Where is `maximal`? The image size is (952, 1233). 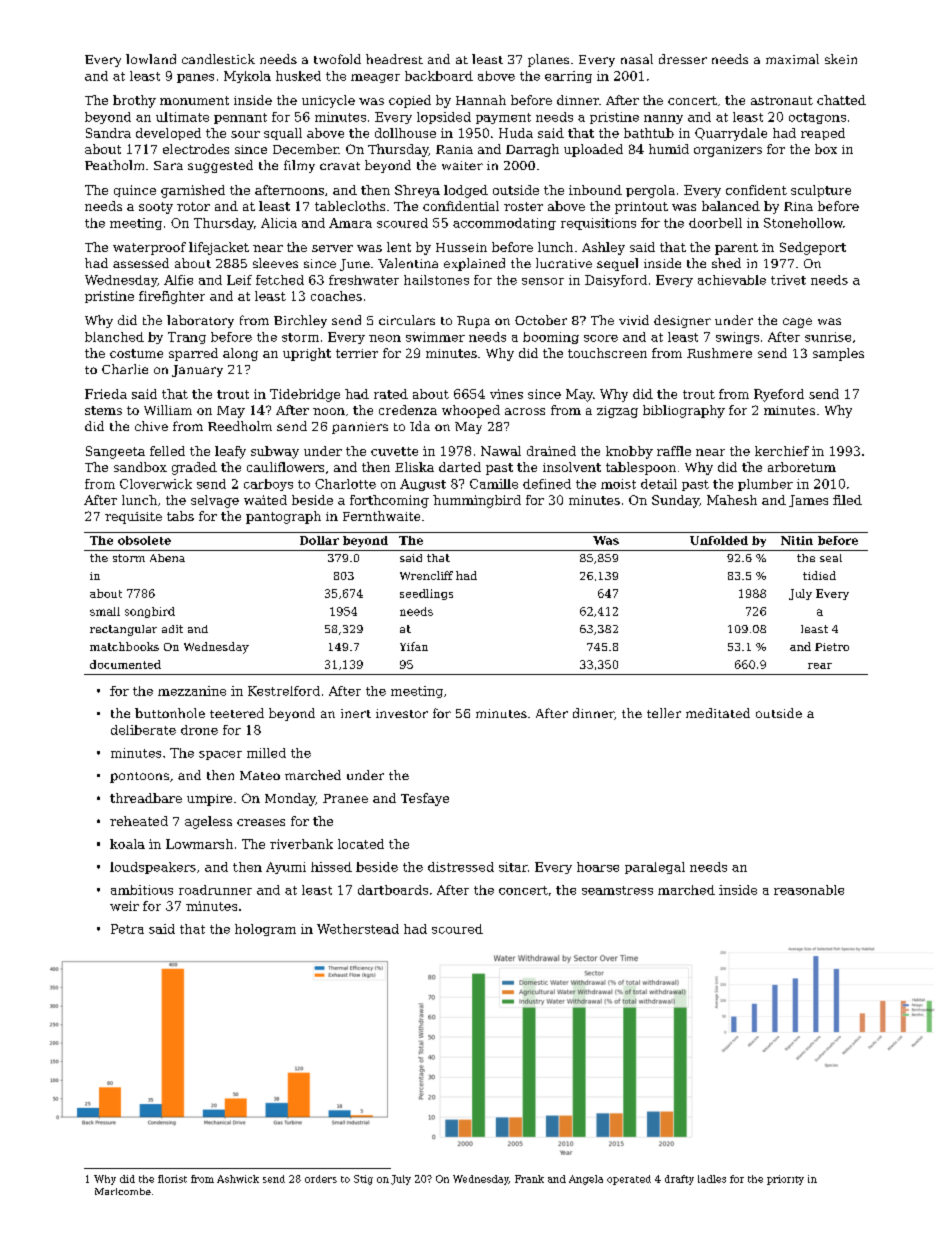
maximal is located at coordinates (792, 59).
